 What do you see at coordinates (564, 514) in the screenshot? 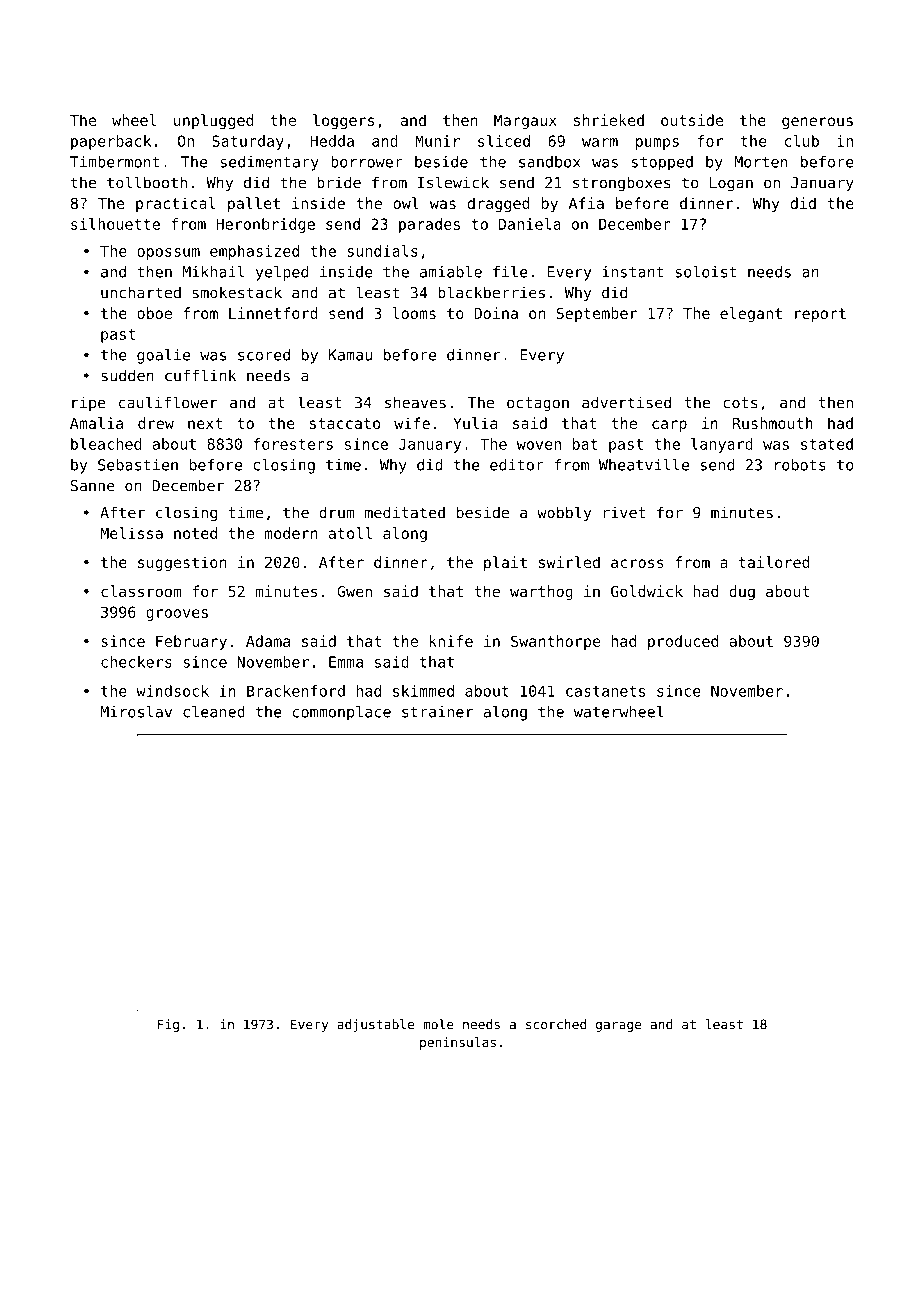
I see `wobbly` at bounding box center [564, 514].
